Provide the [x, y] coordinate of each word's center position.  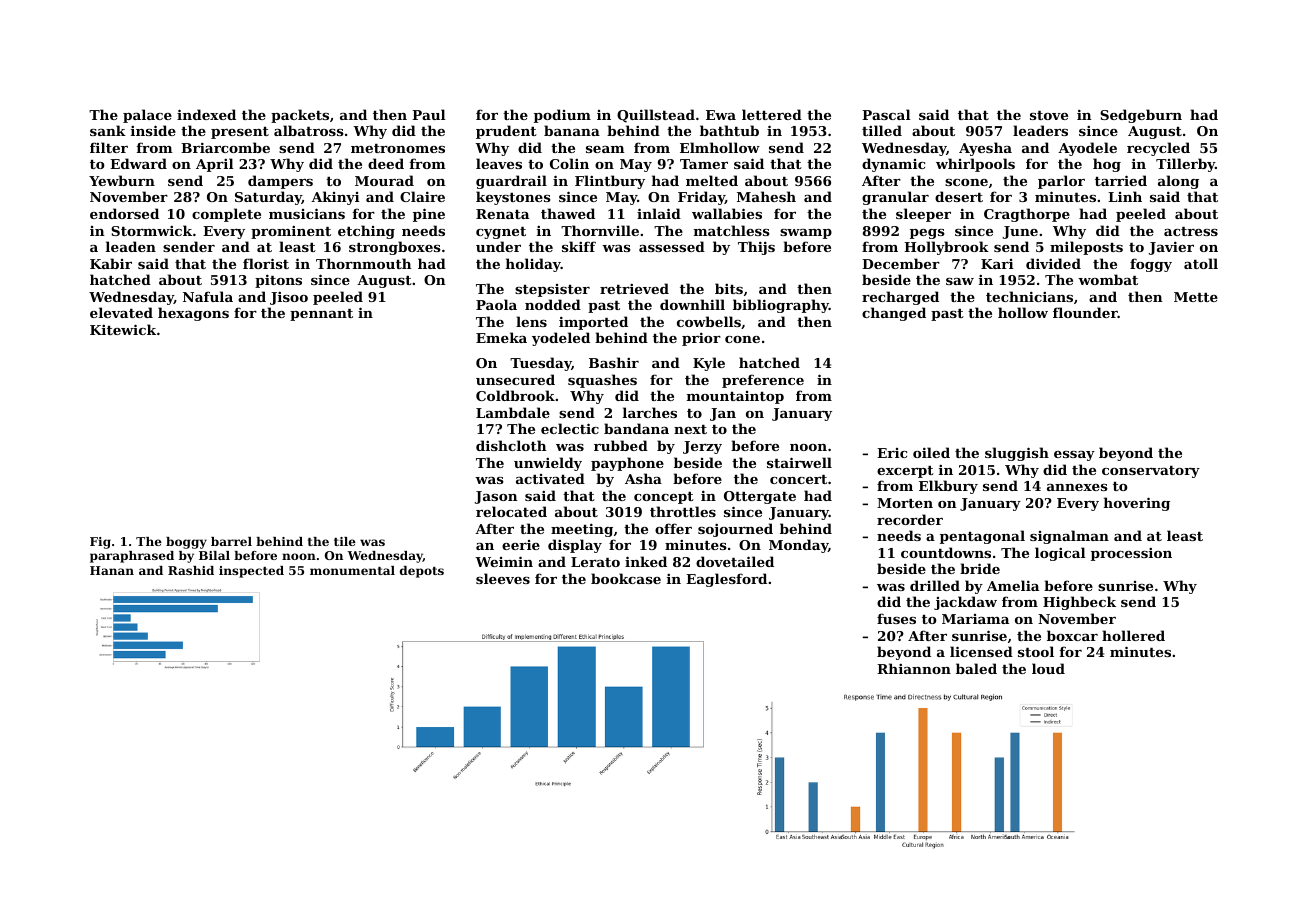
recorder [910, 519]
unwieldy [548, 464]
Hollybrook [946, 248]
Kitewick [123, 329]
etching [366, 232]
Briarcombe [225, 147]
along [1178, 182]
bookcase [626, 578]
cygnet [501, 233]
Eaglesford [726, 580]
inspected [251, 572]
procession [1131, 554]
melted [712, 180]
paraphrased [132, 557]
